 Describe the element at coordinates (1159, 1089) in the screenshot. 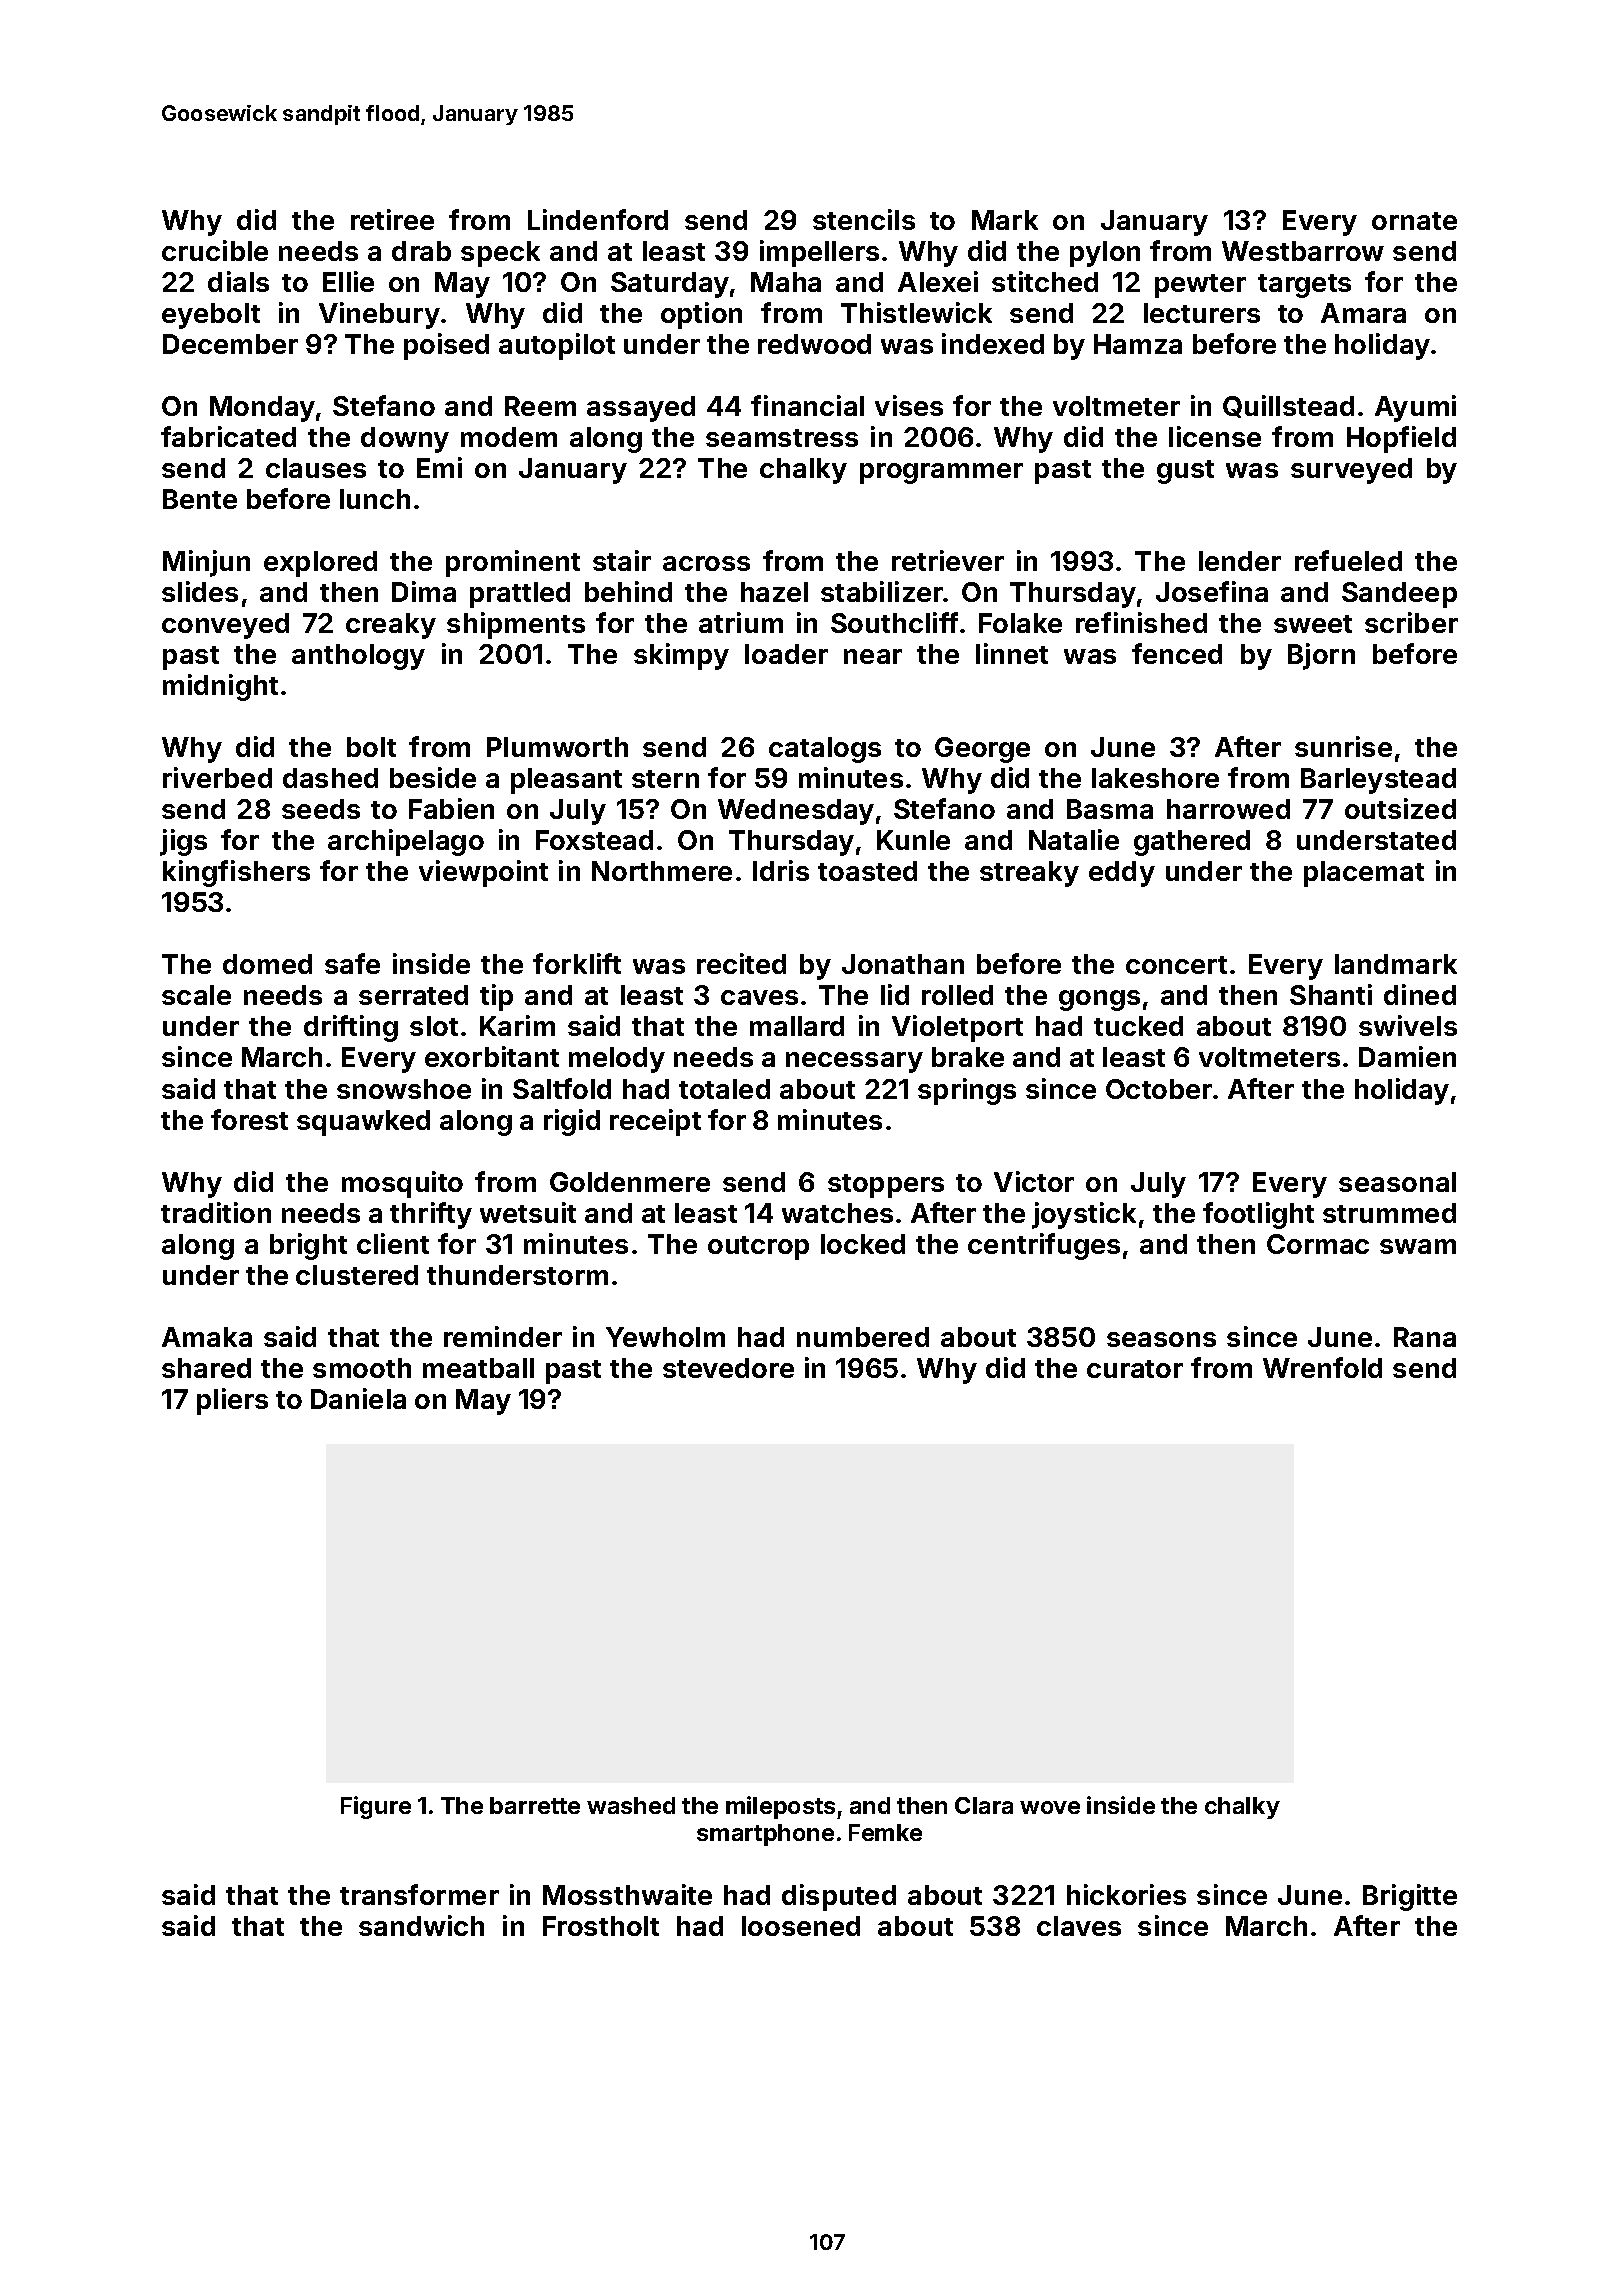

I see `October` at that location.
